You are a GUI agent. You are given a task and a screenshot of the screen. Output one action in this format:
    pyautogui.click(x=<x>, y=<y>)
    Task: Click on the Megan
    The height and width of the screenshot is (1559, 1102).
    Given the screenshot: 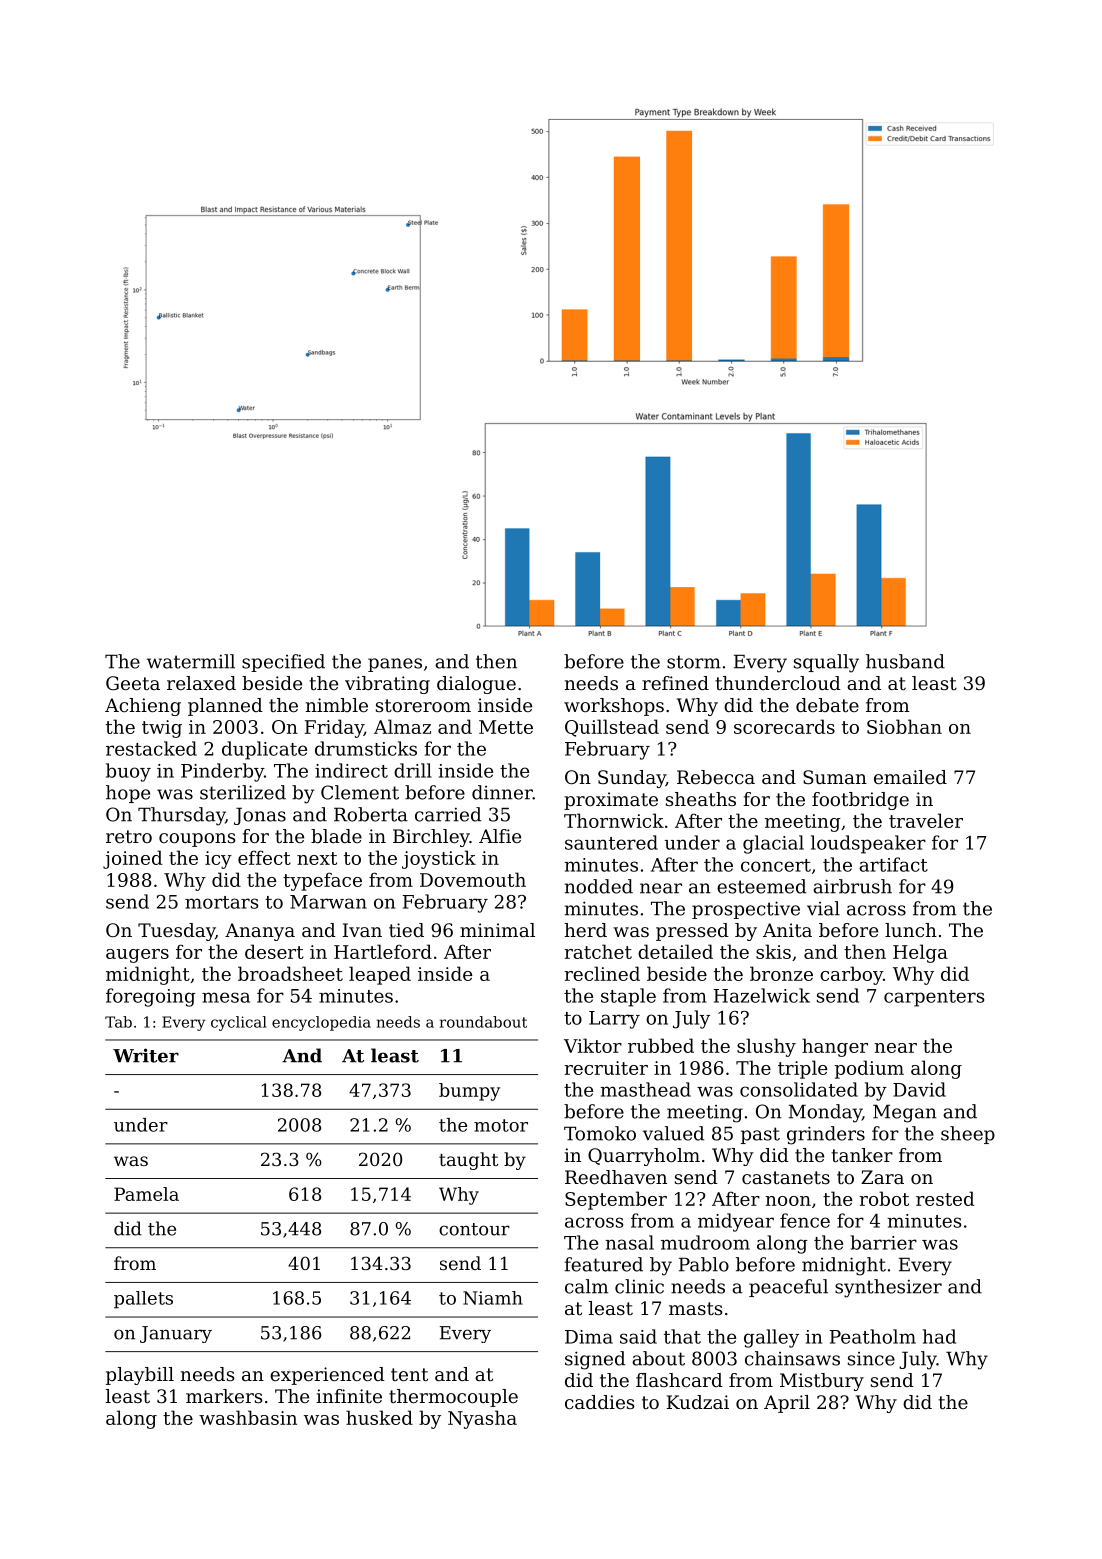 What is the action you would take?
    pyautogui.click(x=905, y=1113)
